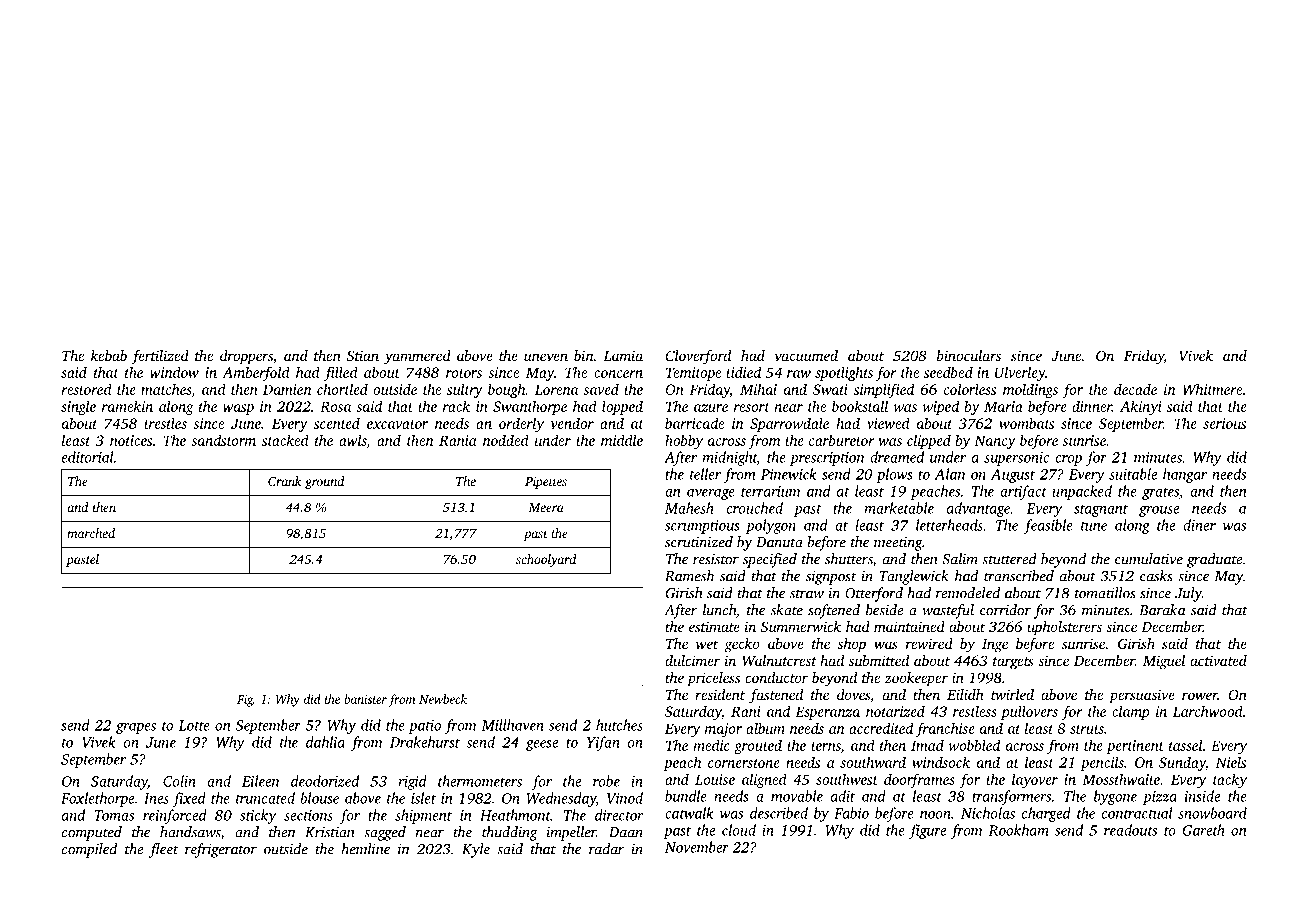 The height and width of the image is (924, 1308). Describe the element at coordinates (221, 850) in the image. I see `refrigerator` at that location.
